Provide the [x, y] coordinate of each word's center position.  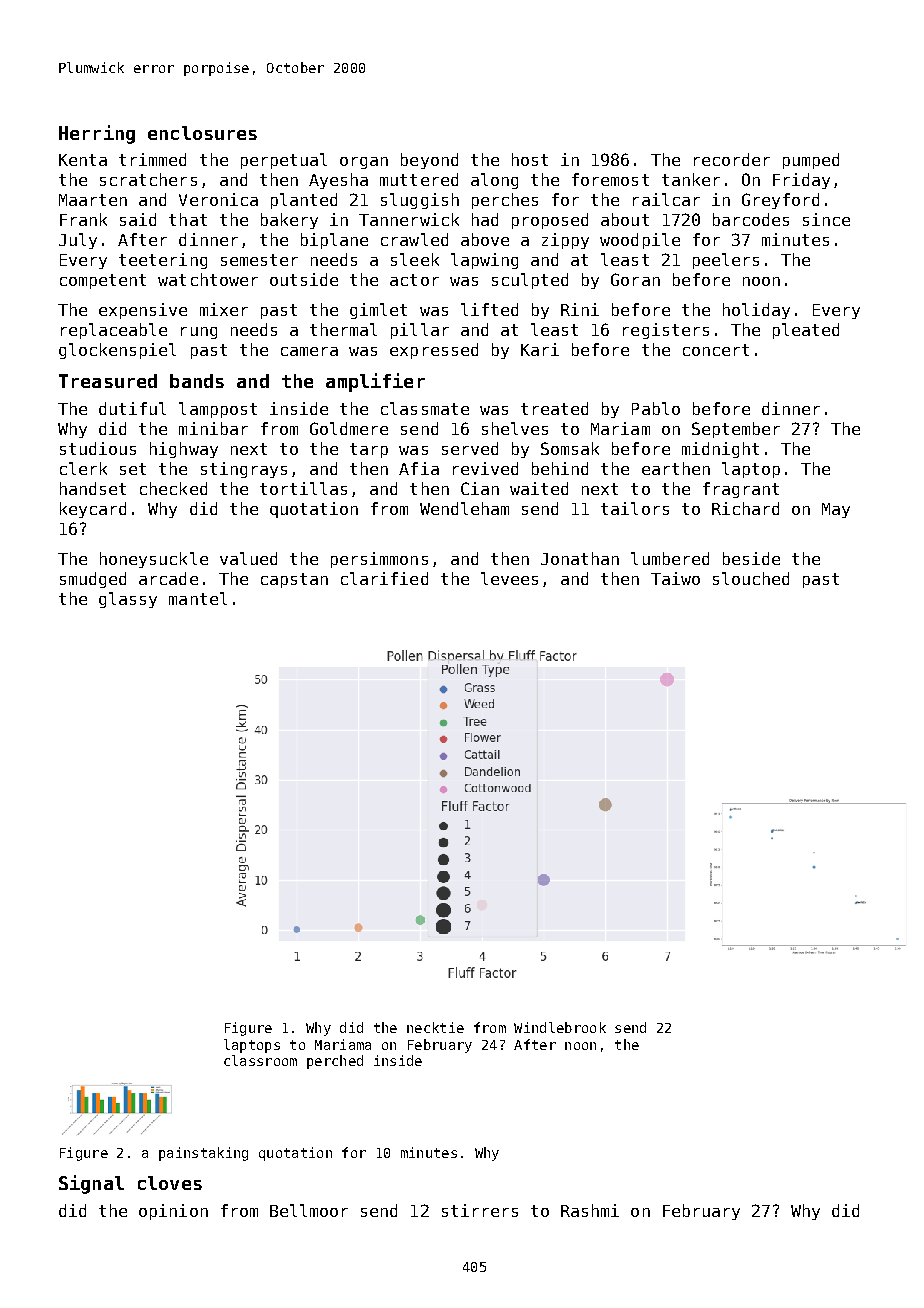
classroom [260, 1060]
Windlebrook [560, 1027]
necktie [435, 1027]
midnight [720, 450]
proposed [550, 221]
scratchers [148, 179]
